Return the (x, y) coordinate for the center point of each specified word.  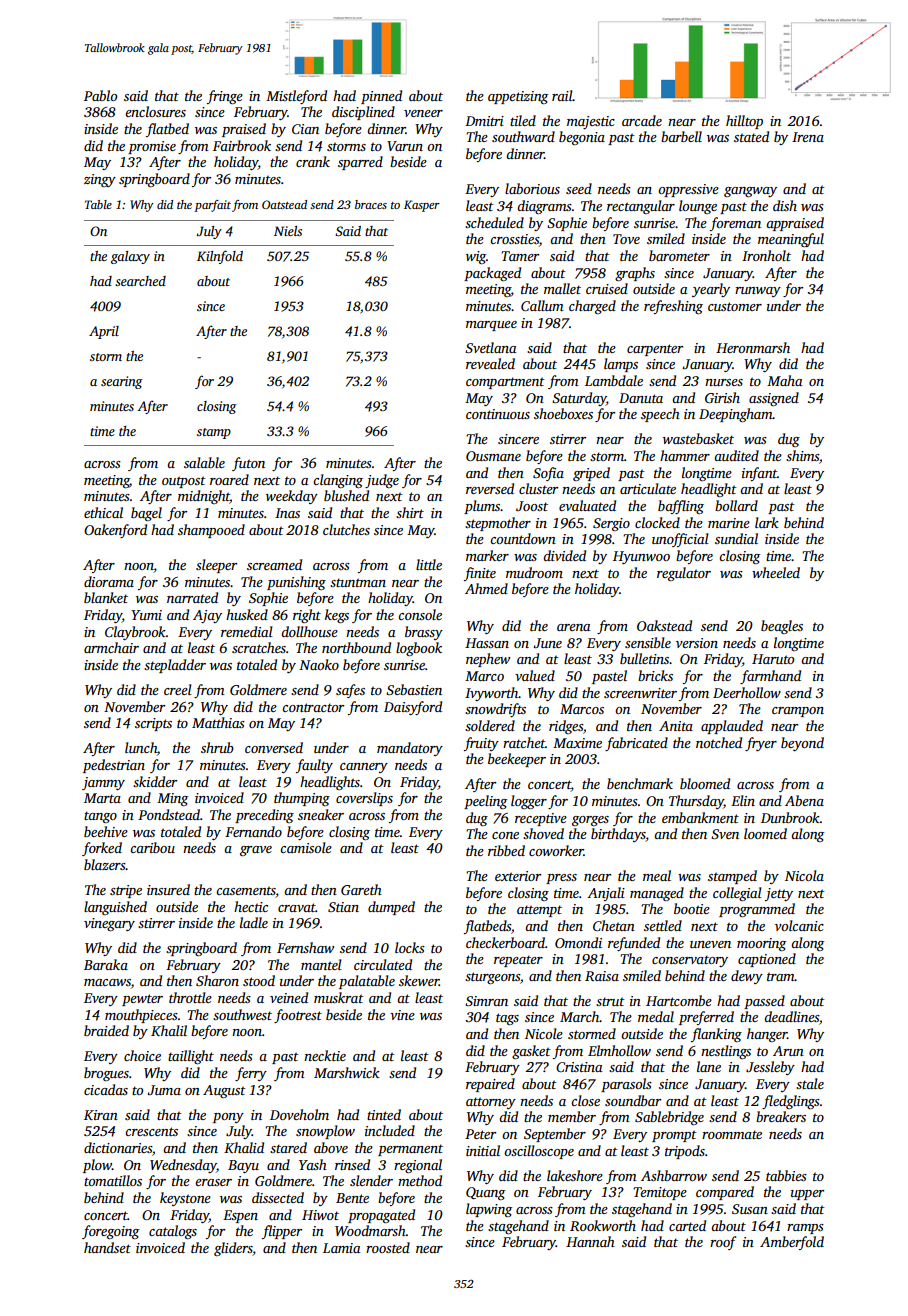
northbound (356, 647)
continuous (498, 414)
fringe (225, 97)
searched (140, 281)
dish (785, 205)
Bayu (243, 1166)
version (697, 643)
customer (735, 306)
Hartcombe (679, 1000)
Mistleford (296, 97)
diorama (109, 581)
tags (507, 1019)
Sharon (217, 980)
